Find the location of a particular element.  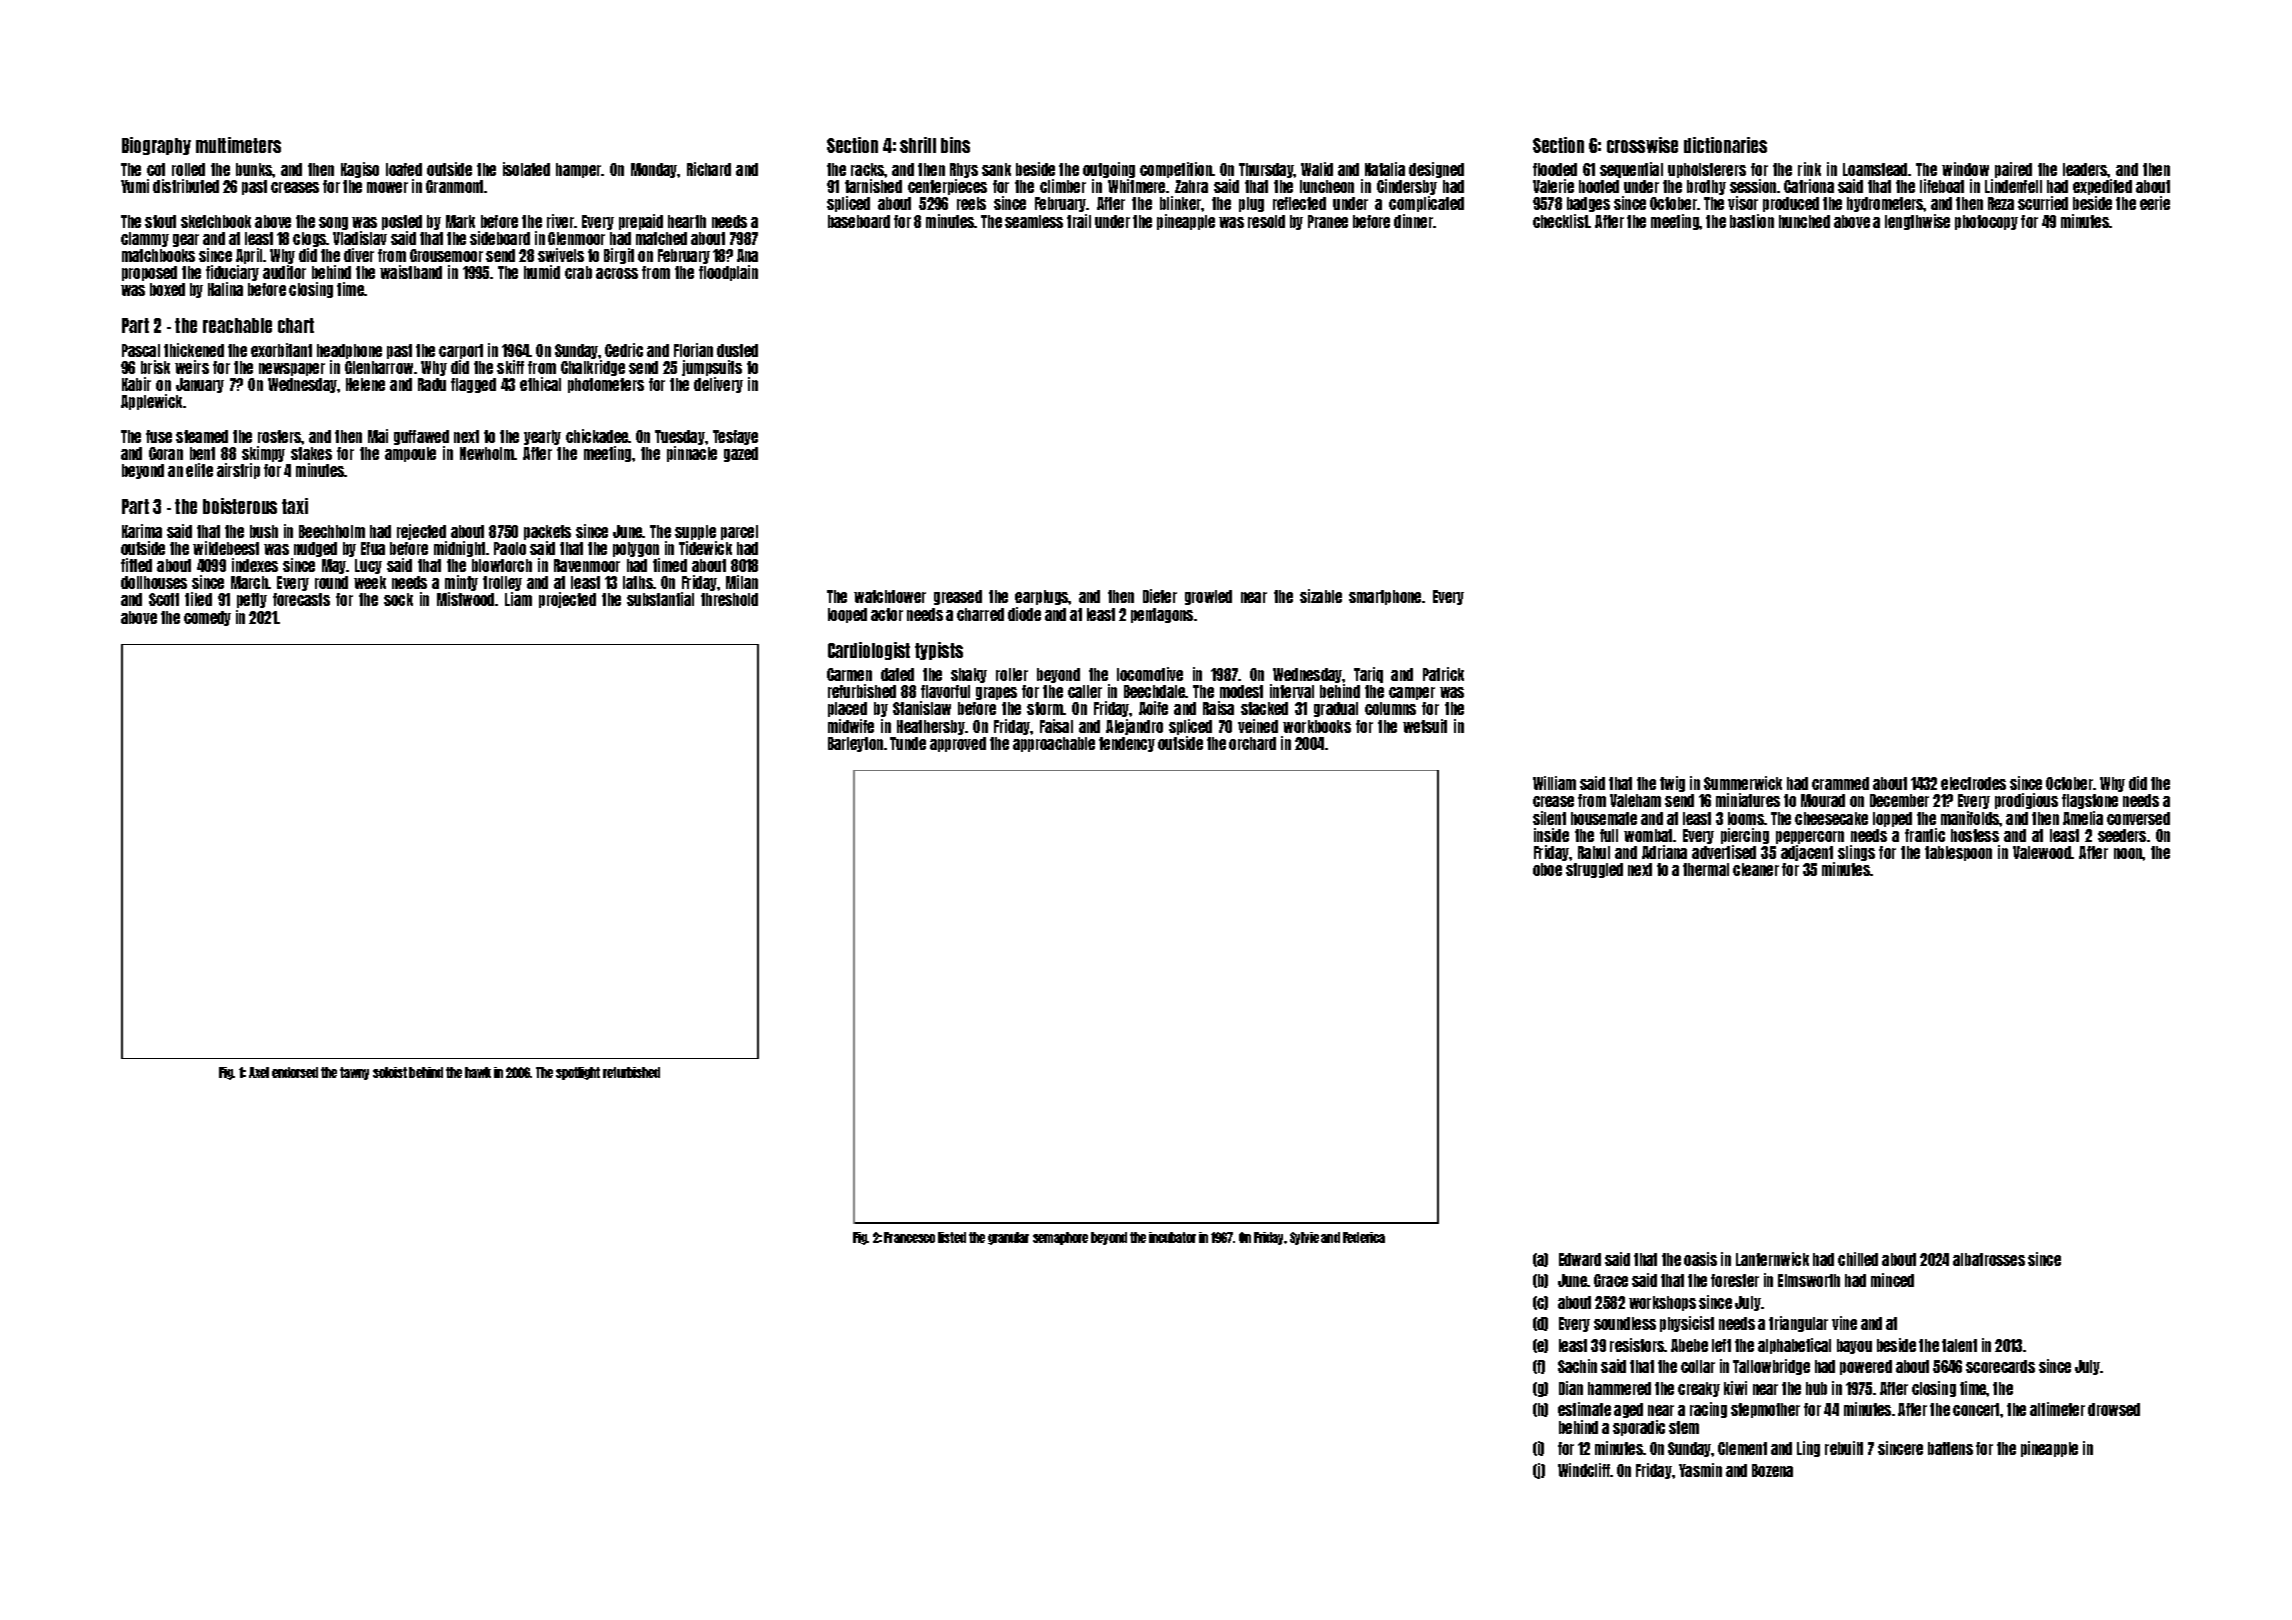

sideboard is located at coordinates (500, 238).
